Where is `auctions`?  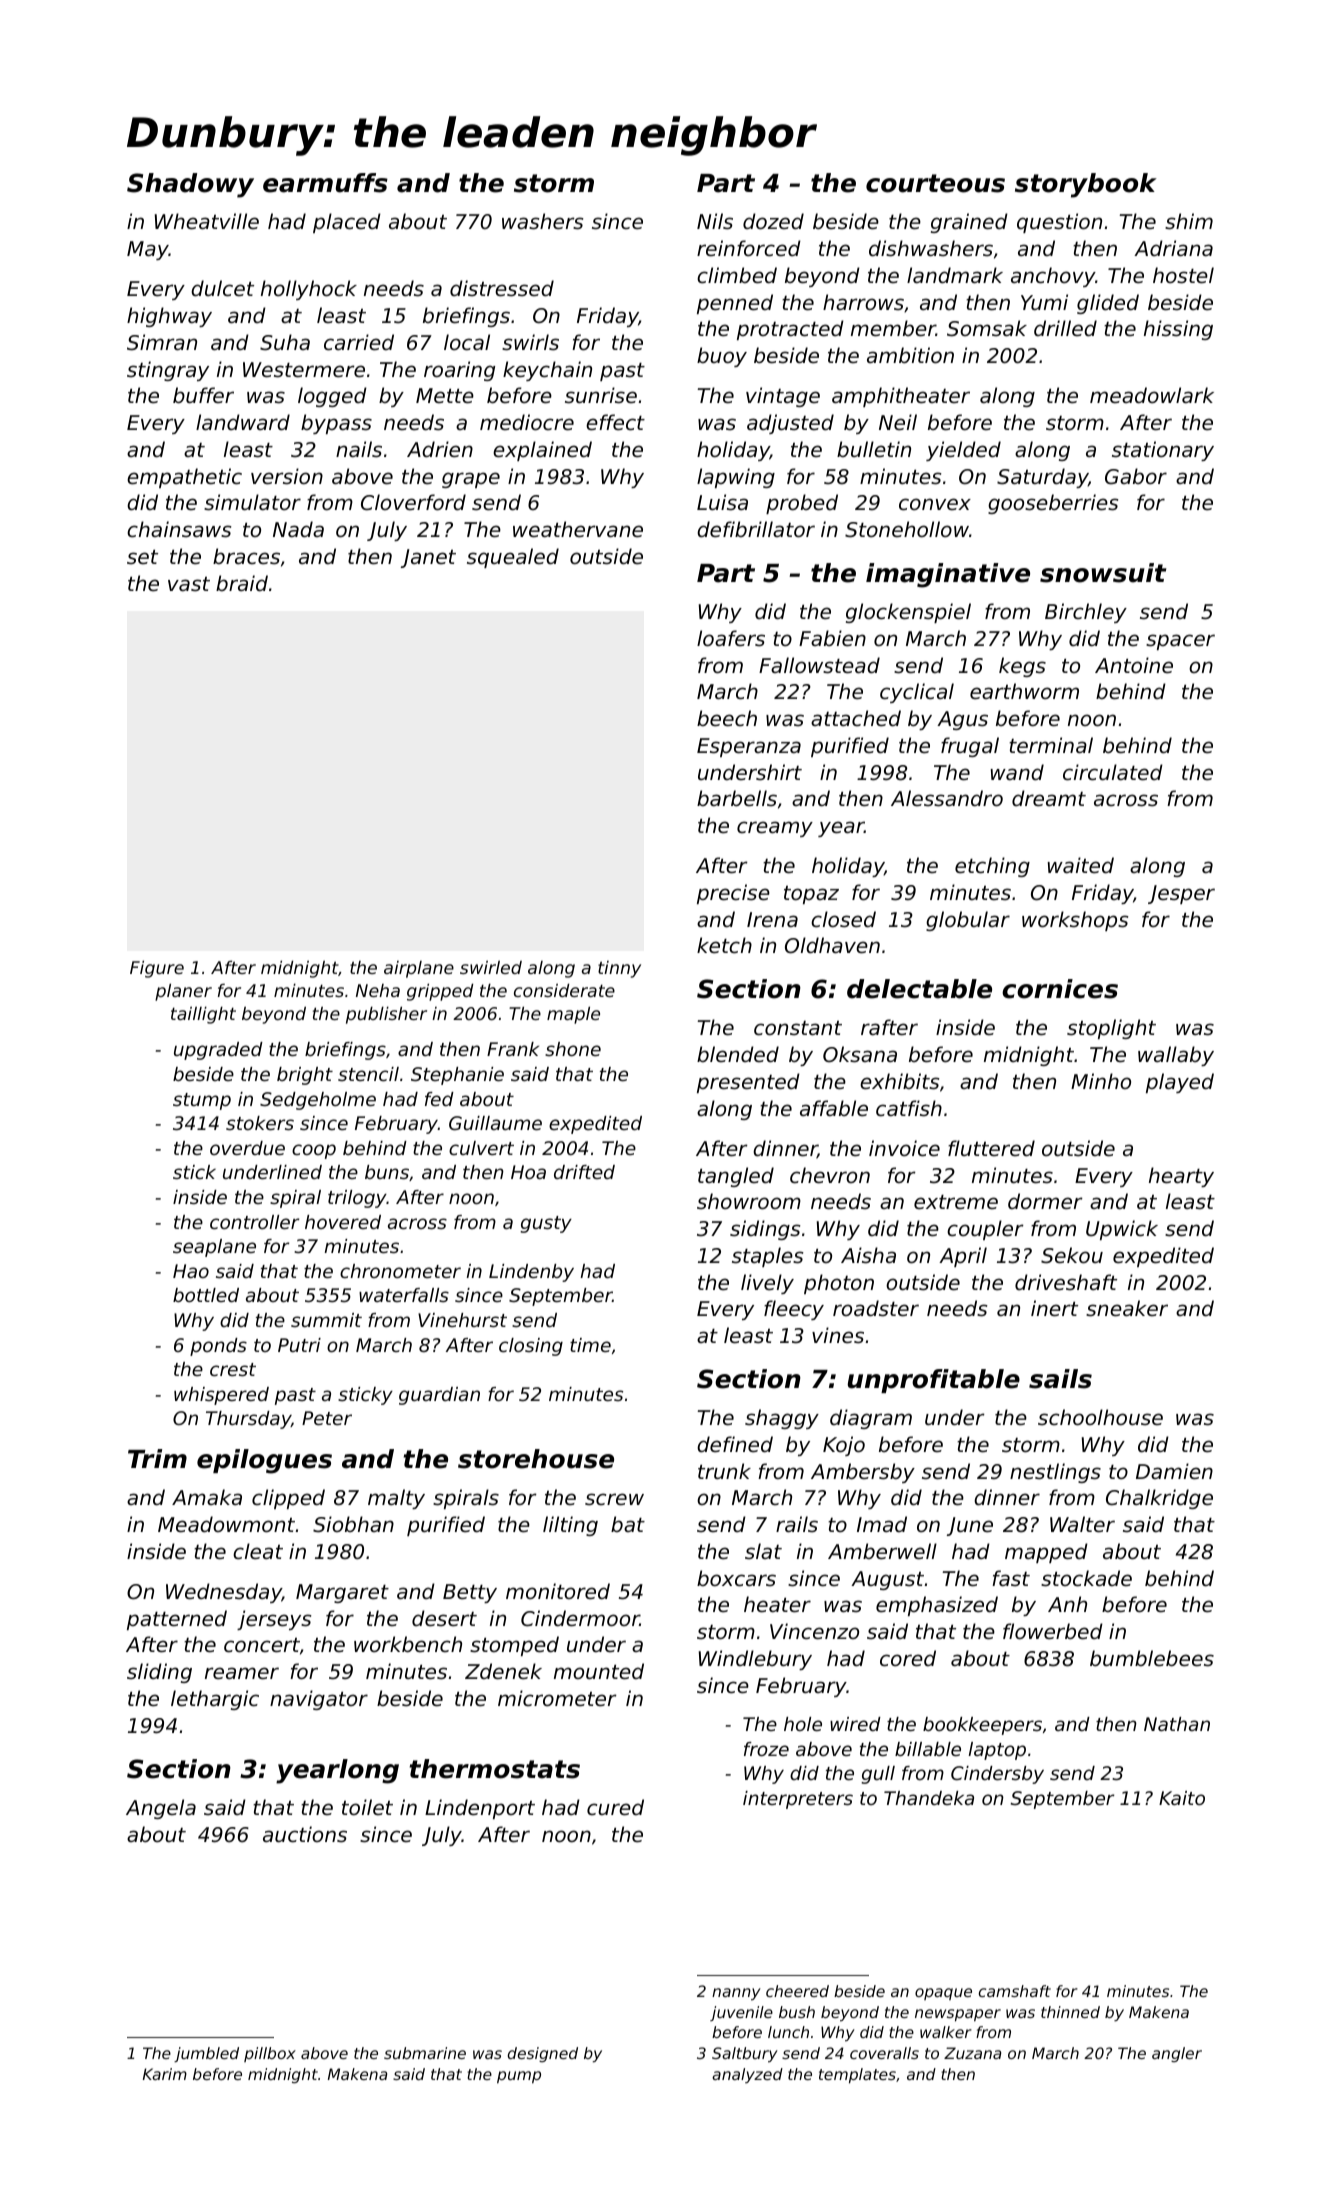 auctions is located at coordinates (305, 1834).
